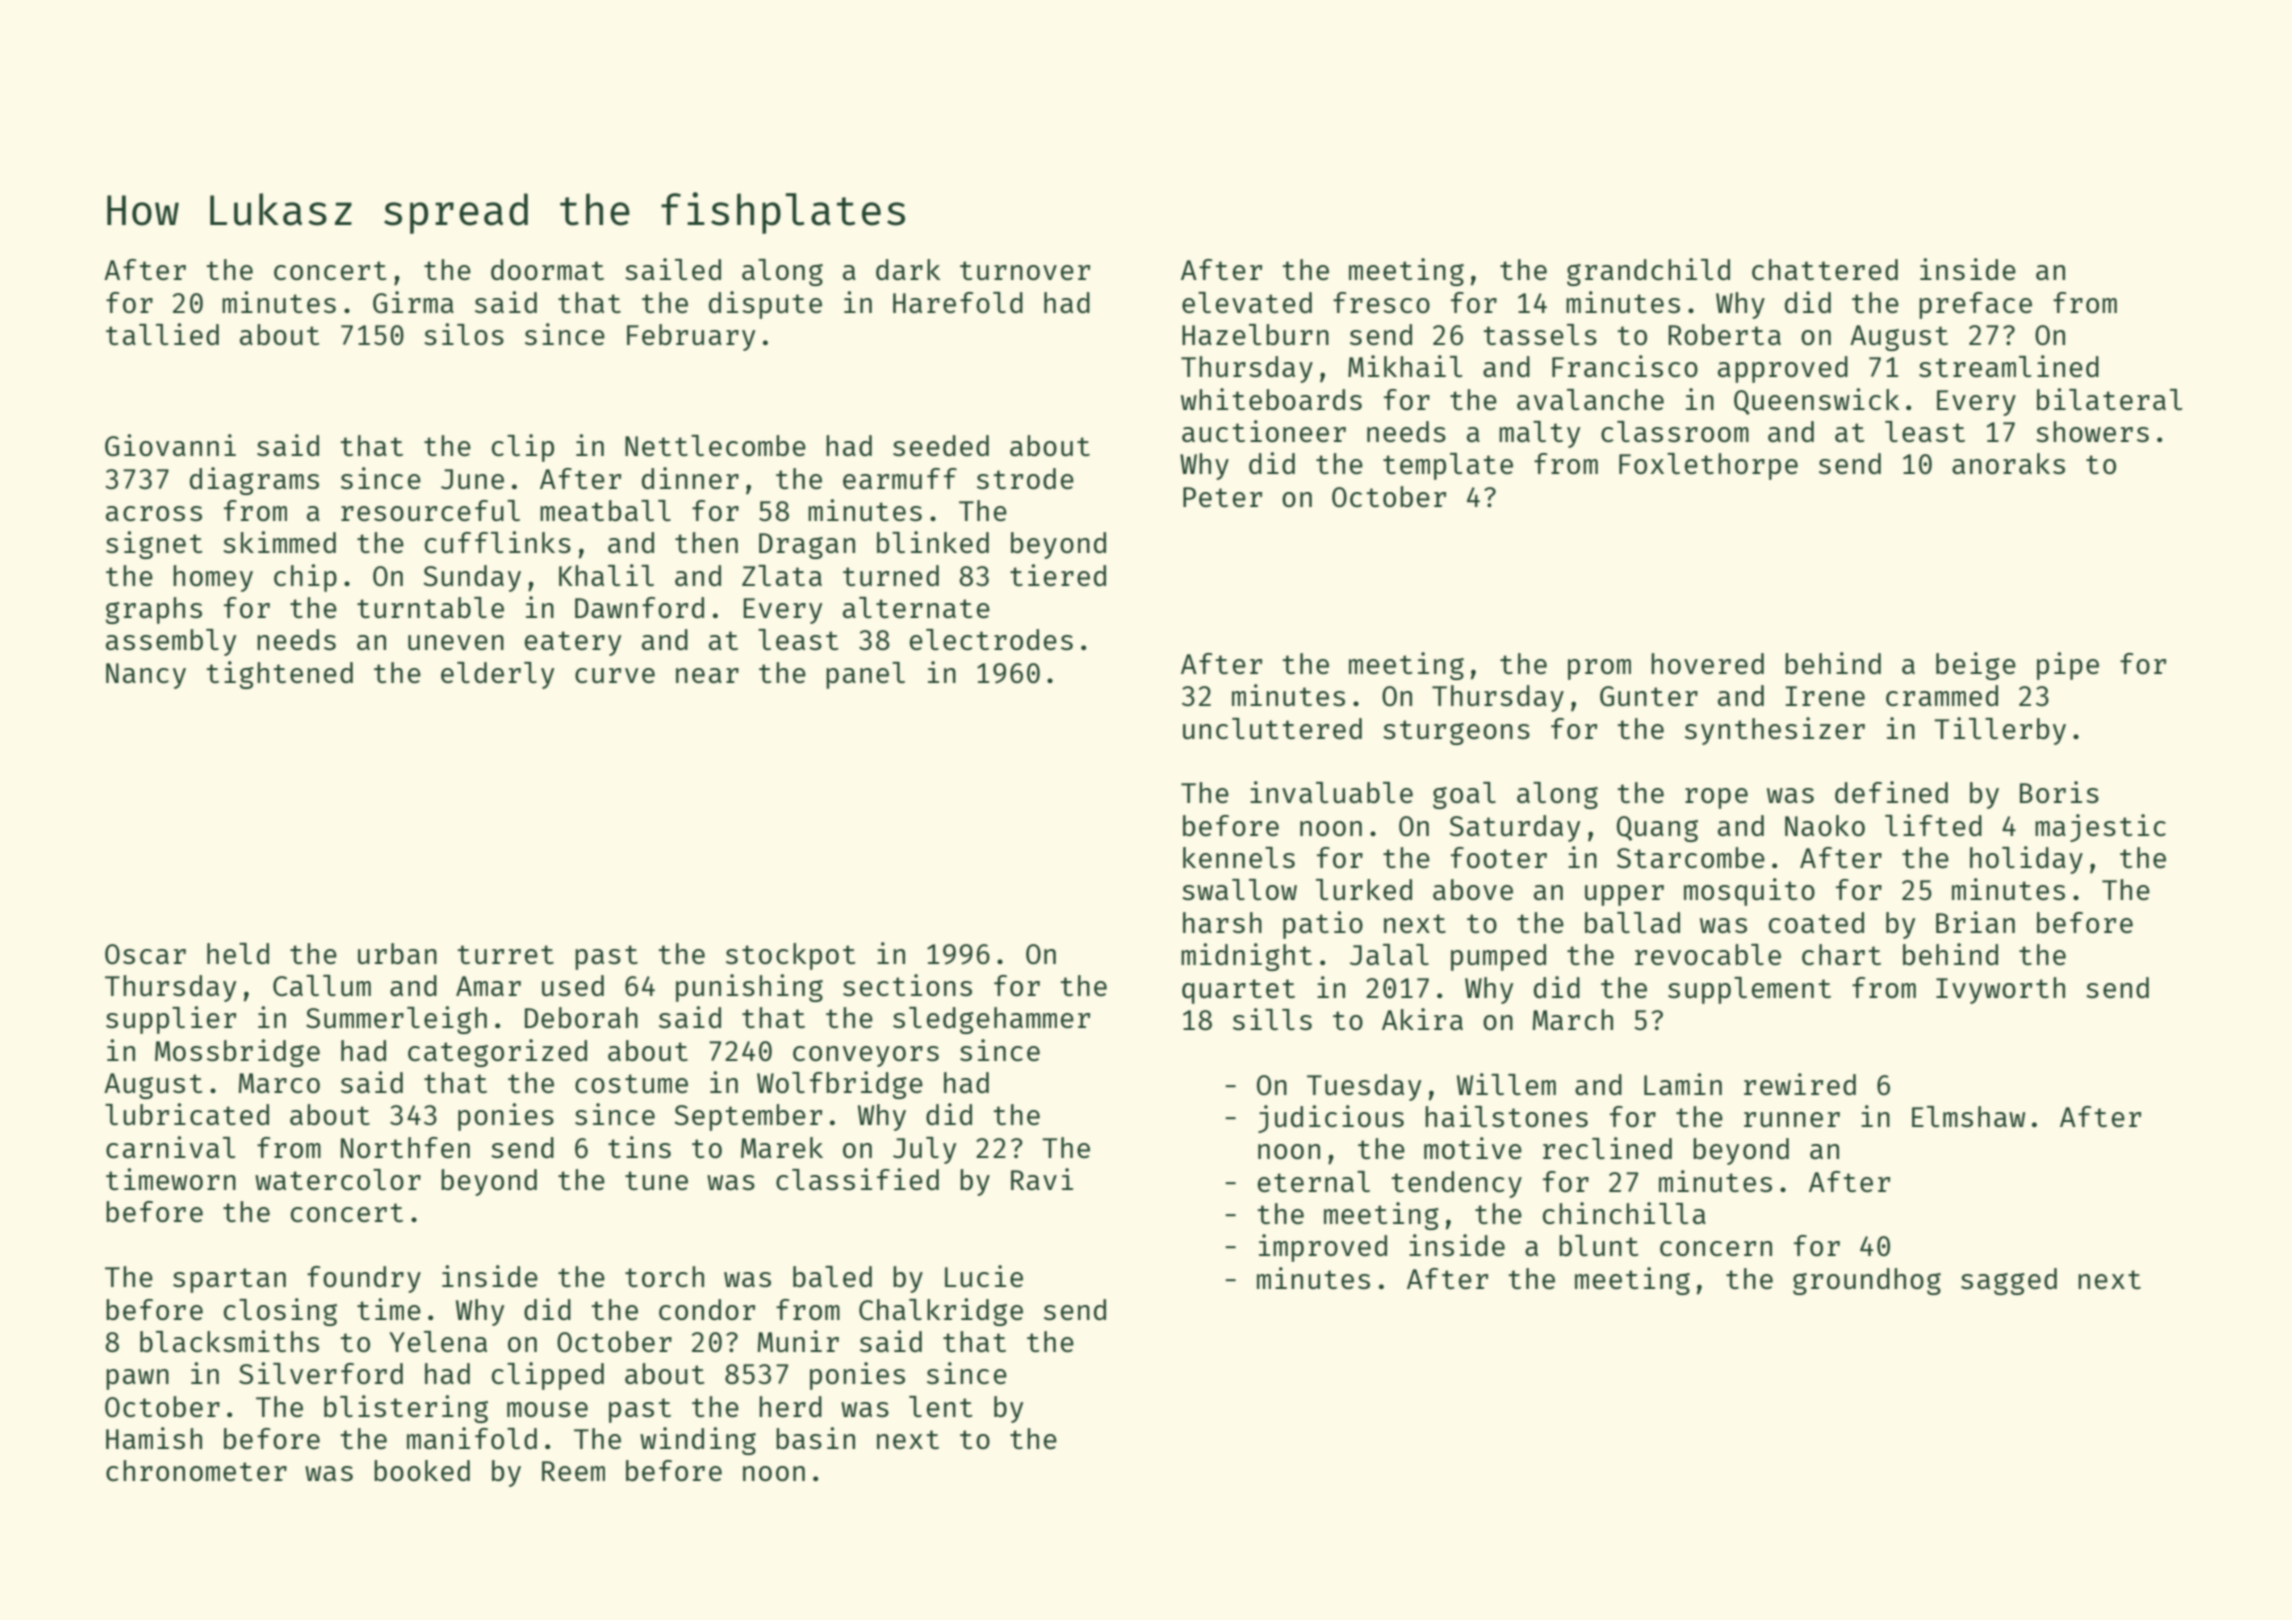 This screenshot has height=1620, width=2292. Describe the element at coordinates (631, 1083) in the screenshot. I see `costume` at that location.
